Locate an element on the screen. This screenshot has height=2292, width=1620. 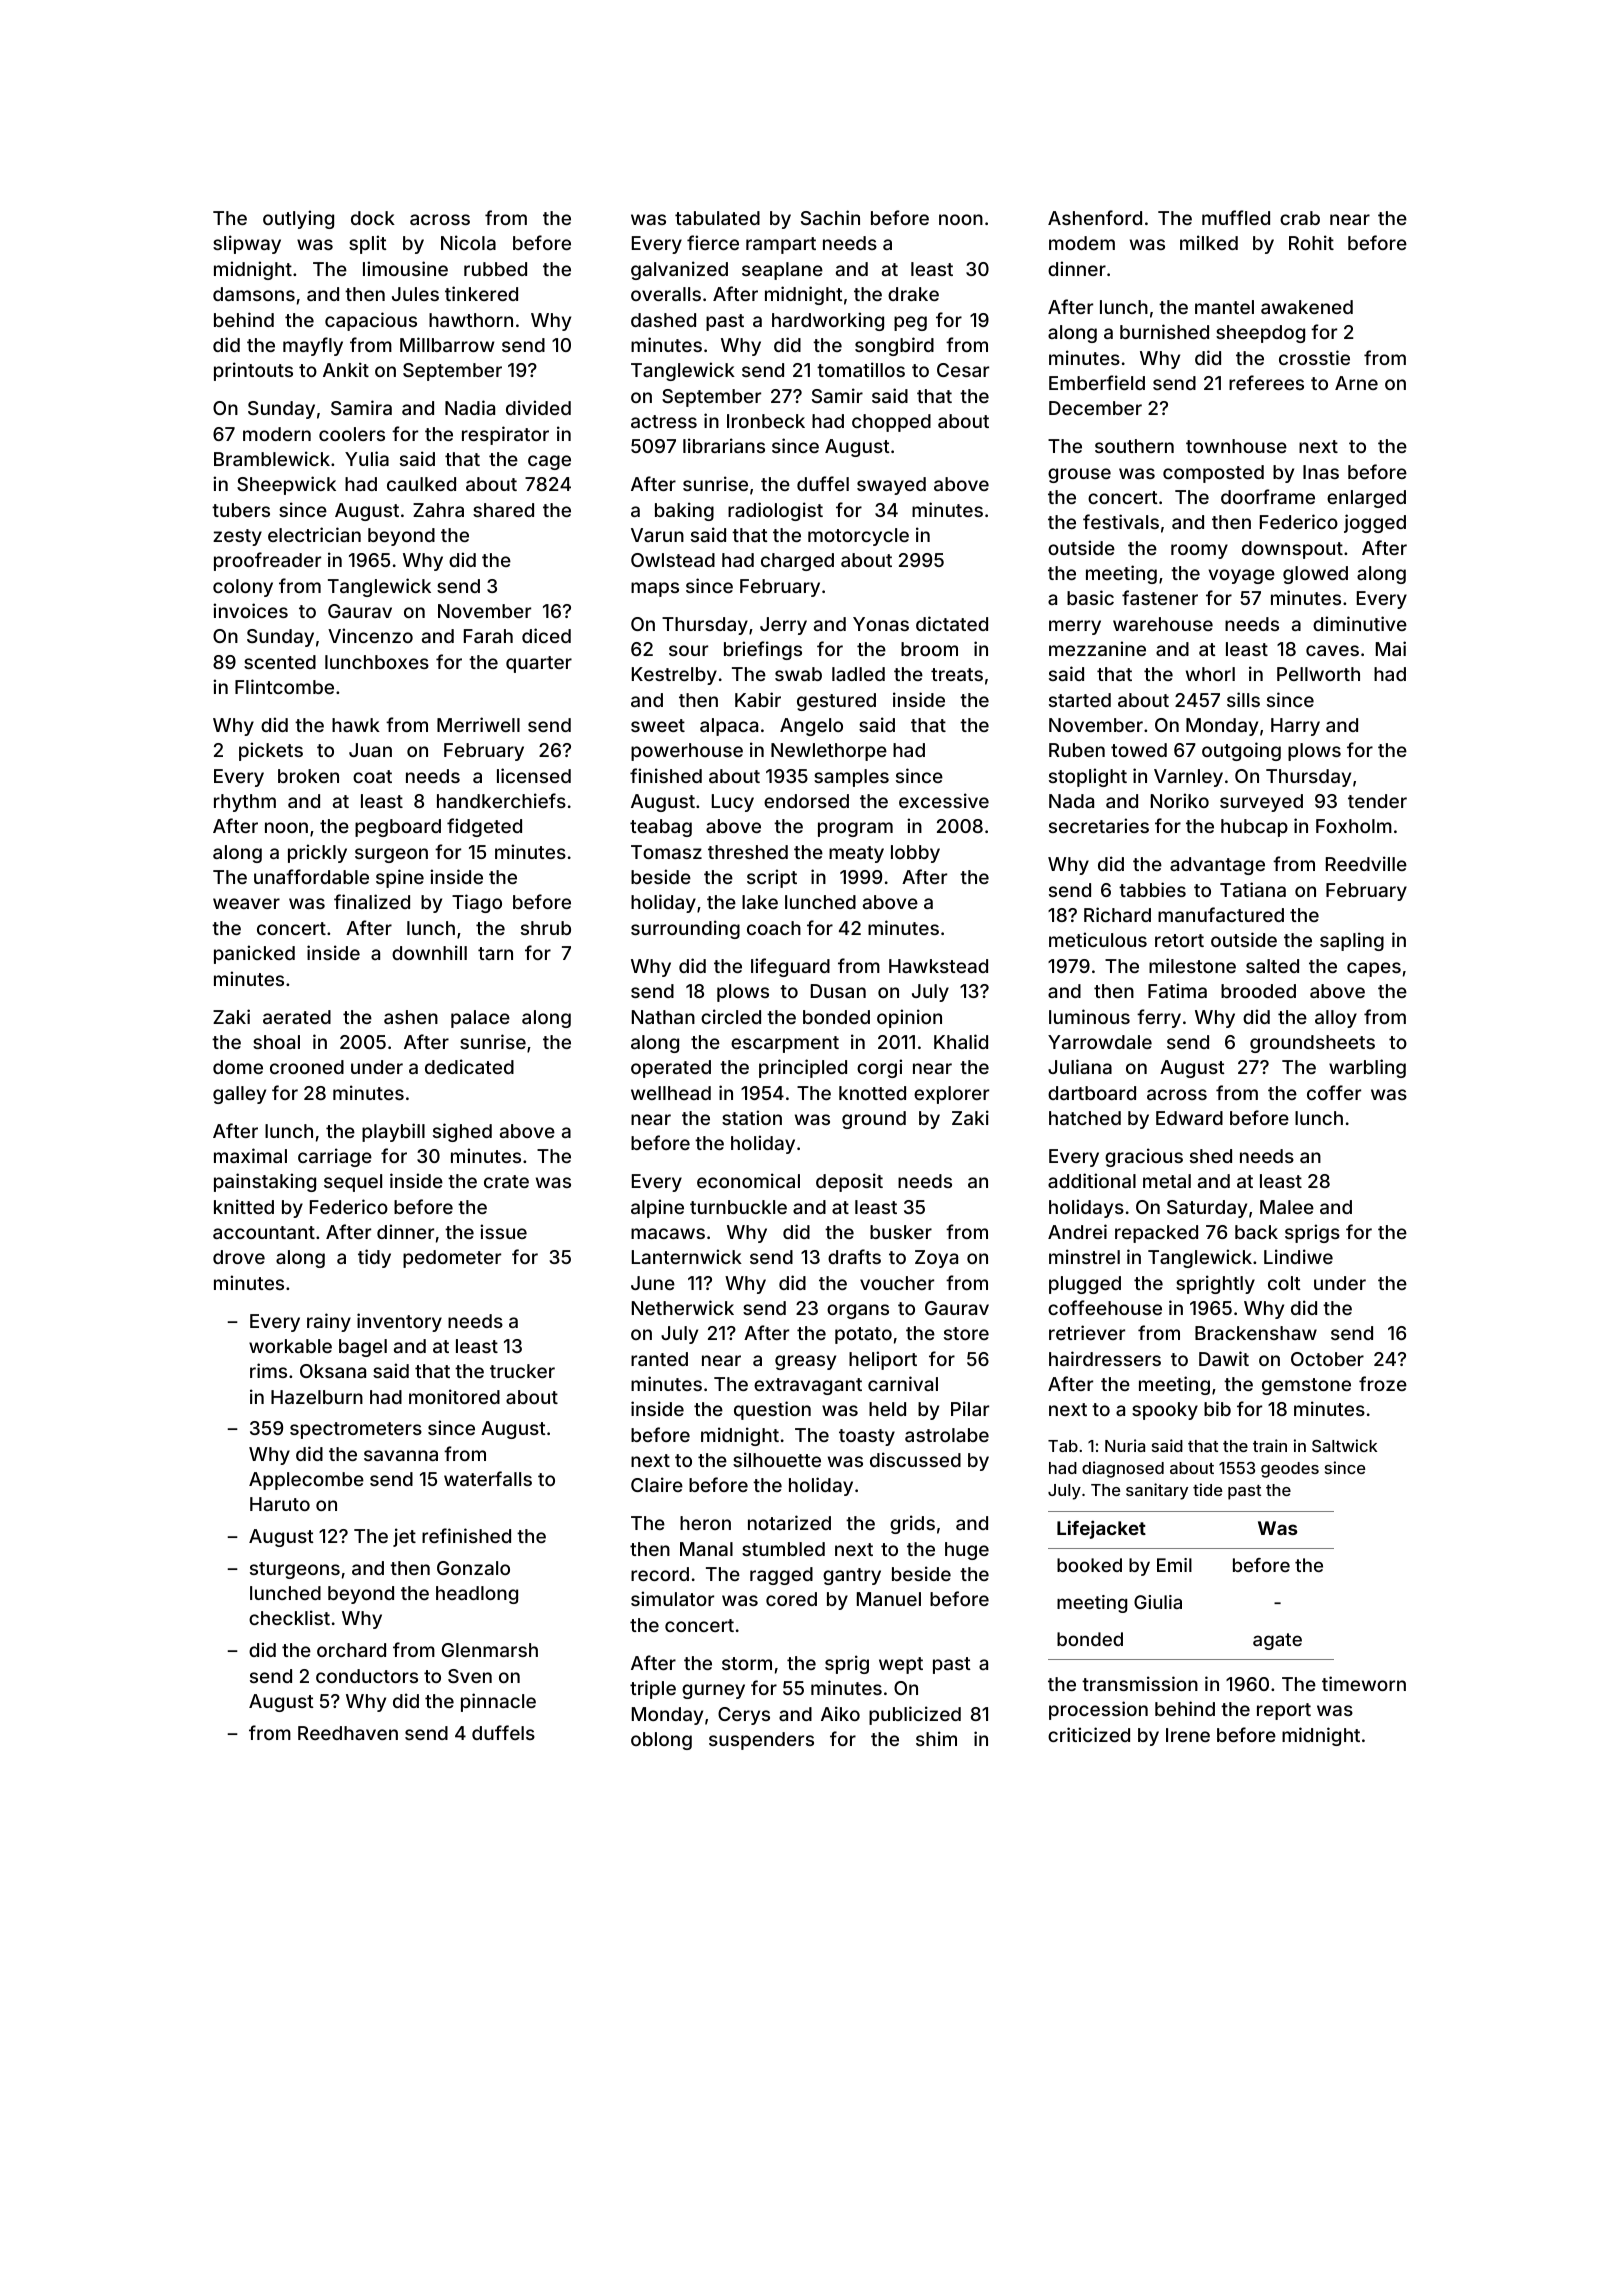
Inas is located at coordinates (1321, 472).
